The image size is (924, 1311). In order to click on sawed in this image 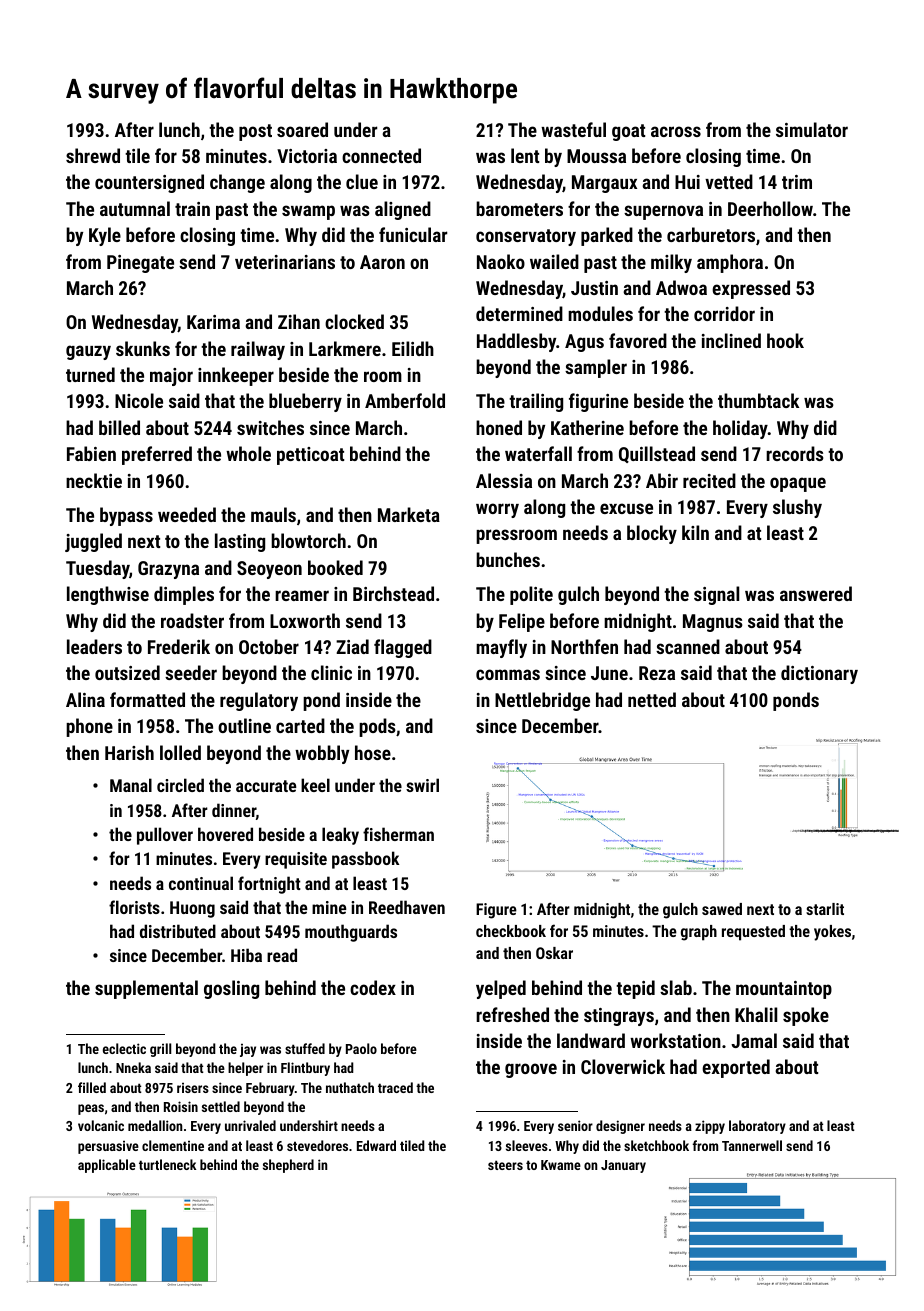, I will do `click(722, 909)`.
